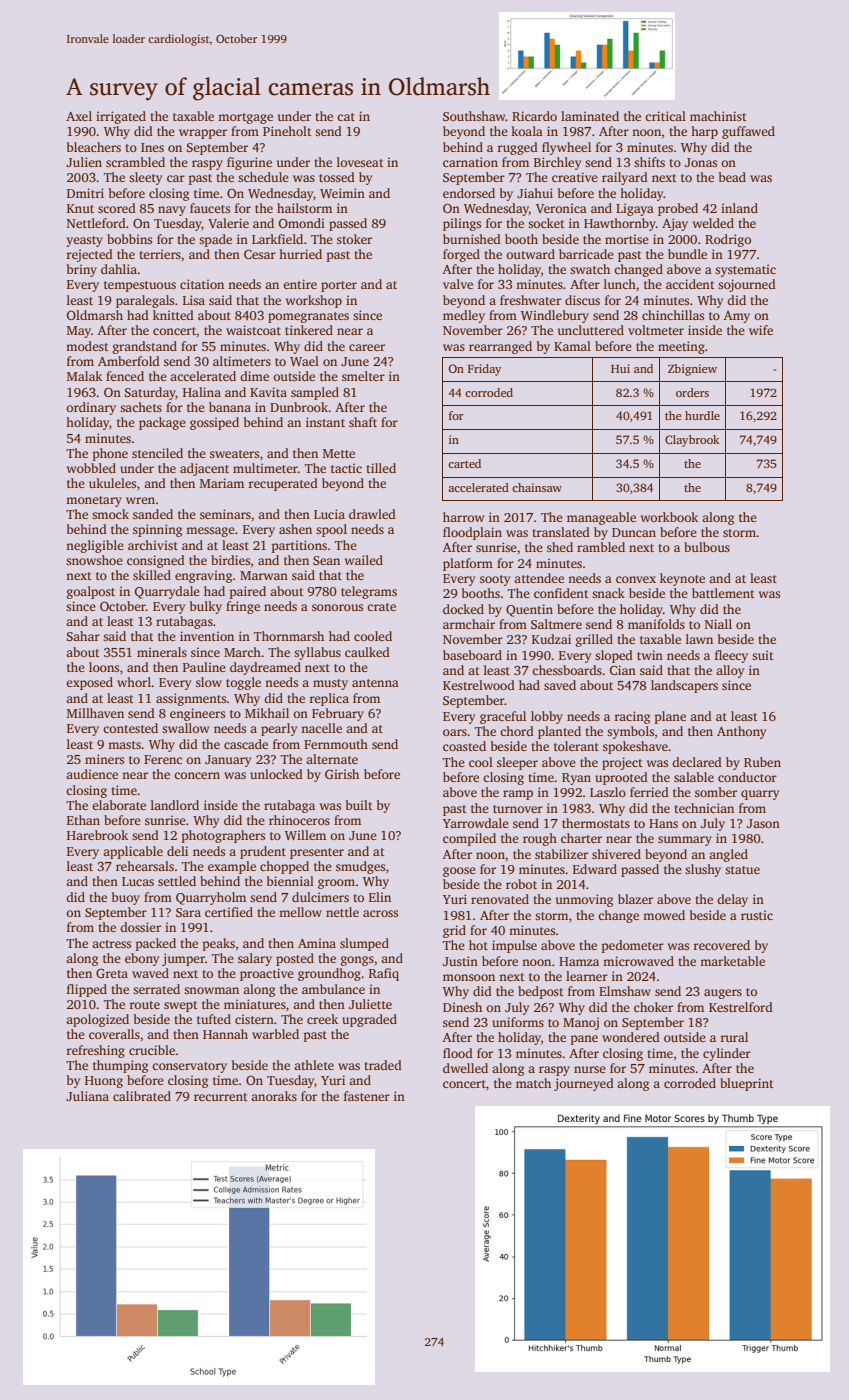 Image resolution: width=849 pixels, height=1400 pixels. Describe the element at coordinates (79, 116) in the screenshot. I see `Axel` at that location.
